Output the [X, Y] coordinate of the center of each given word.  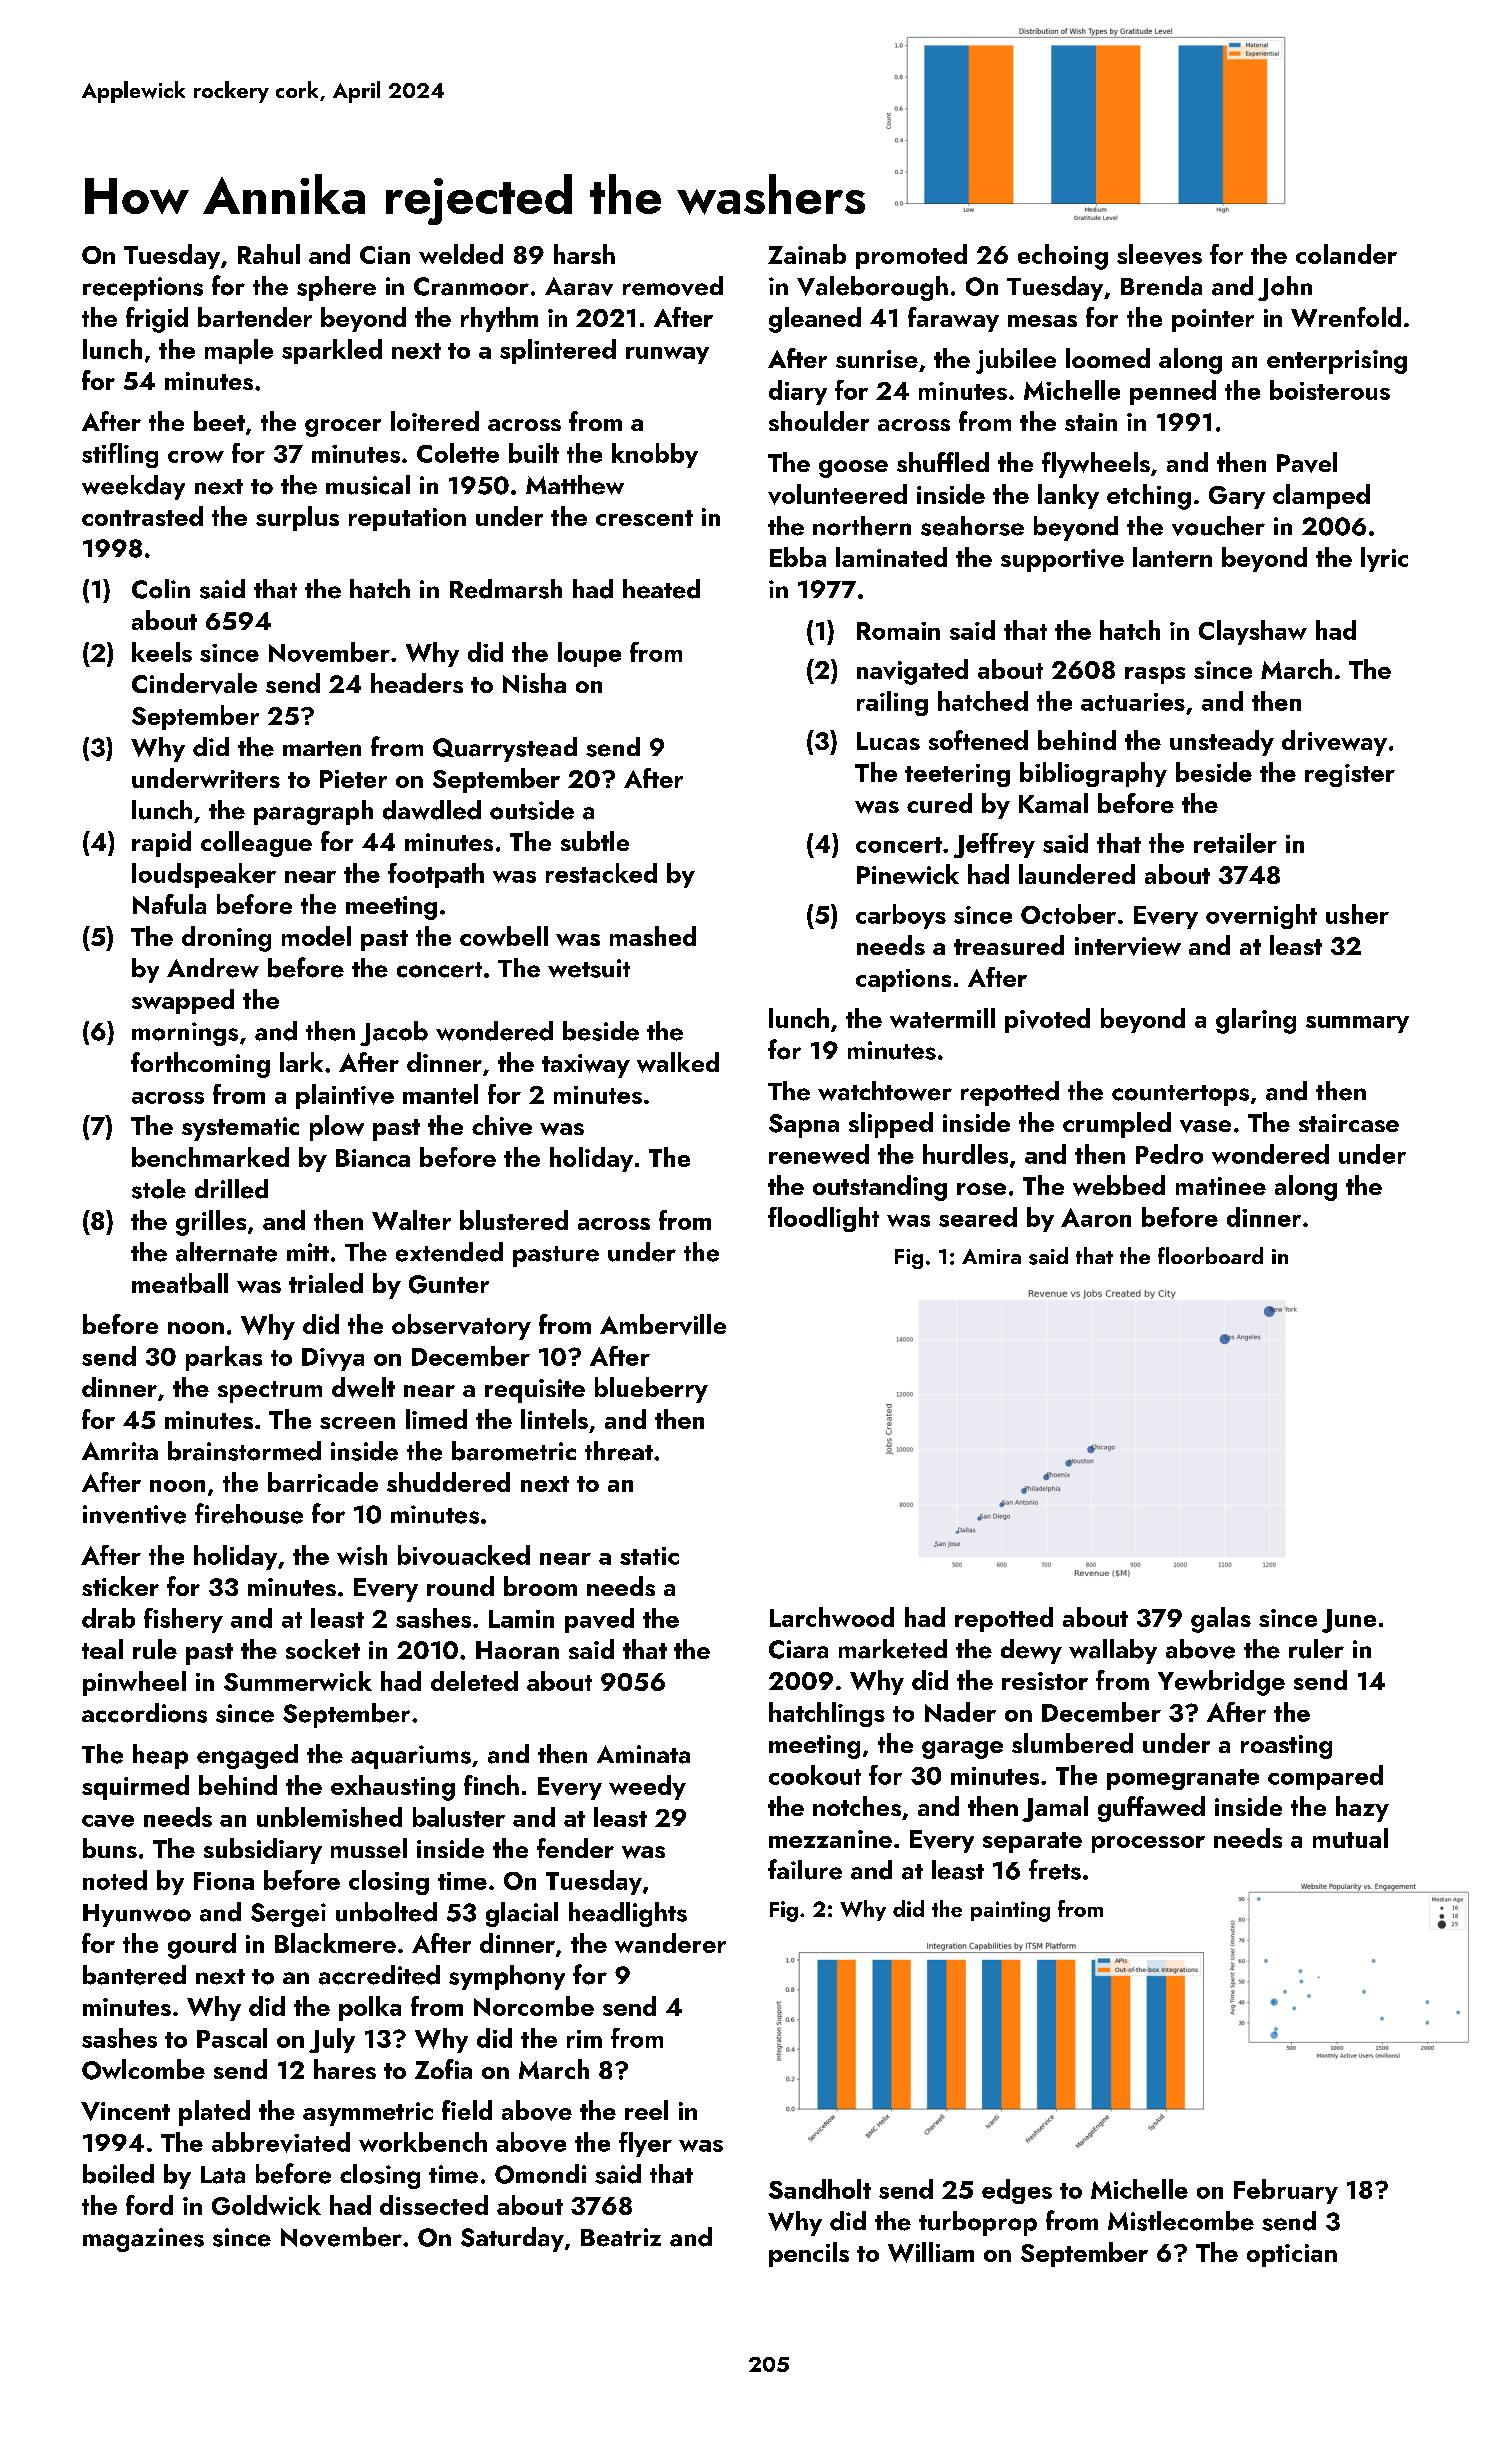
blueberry [651, 1390]
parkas [224, 1358]
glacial [522, 1914]
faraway [953, 319]
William [931, 2252]
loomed [1108, 358]
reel [646, 2110]
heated [661, 589]
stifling [120, 455]
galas [1221, 1620]
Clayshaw [1253, 632]
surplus [297, 518]
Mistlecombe [1181, 2221]
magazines [143, 2240]
